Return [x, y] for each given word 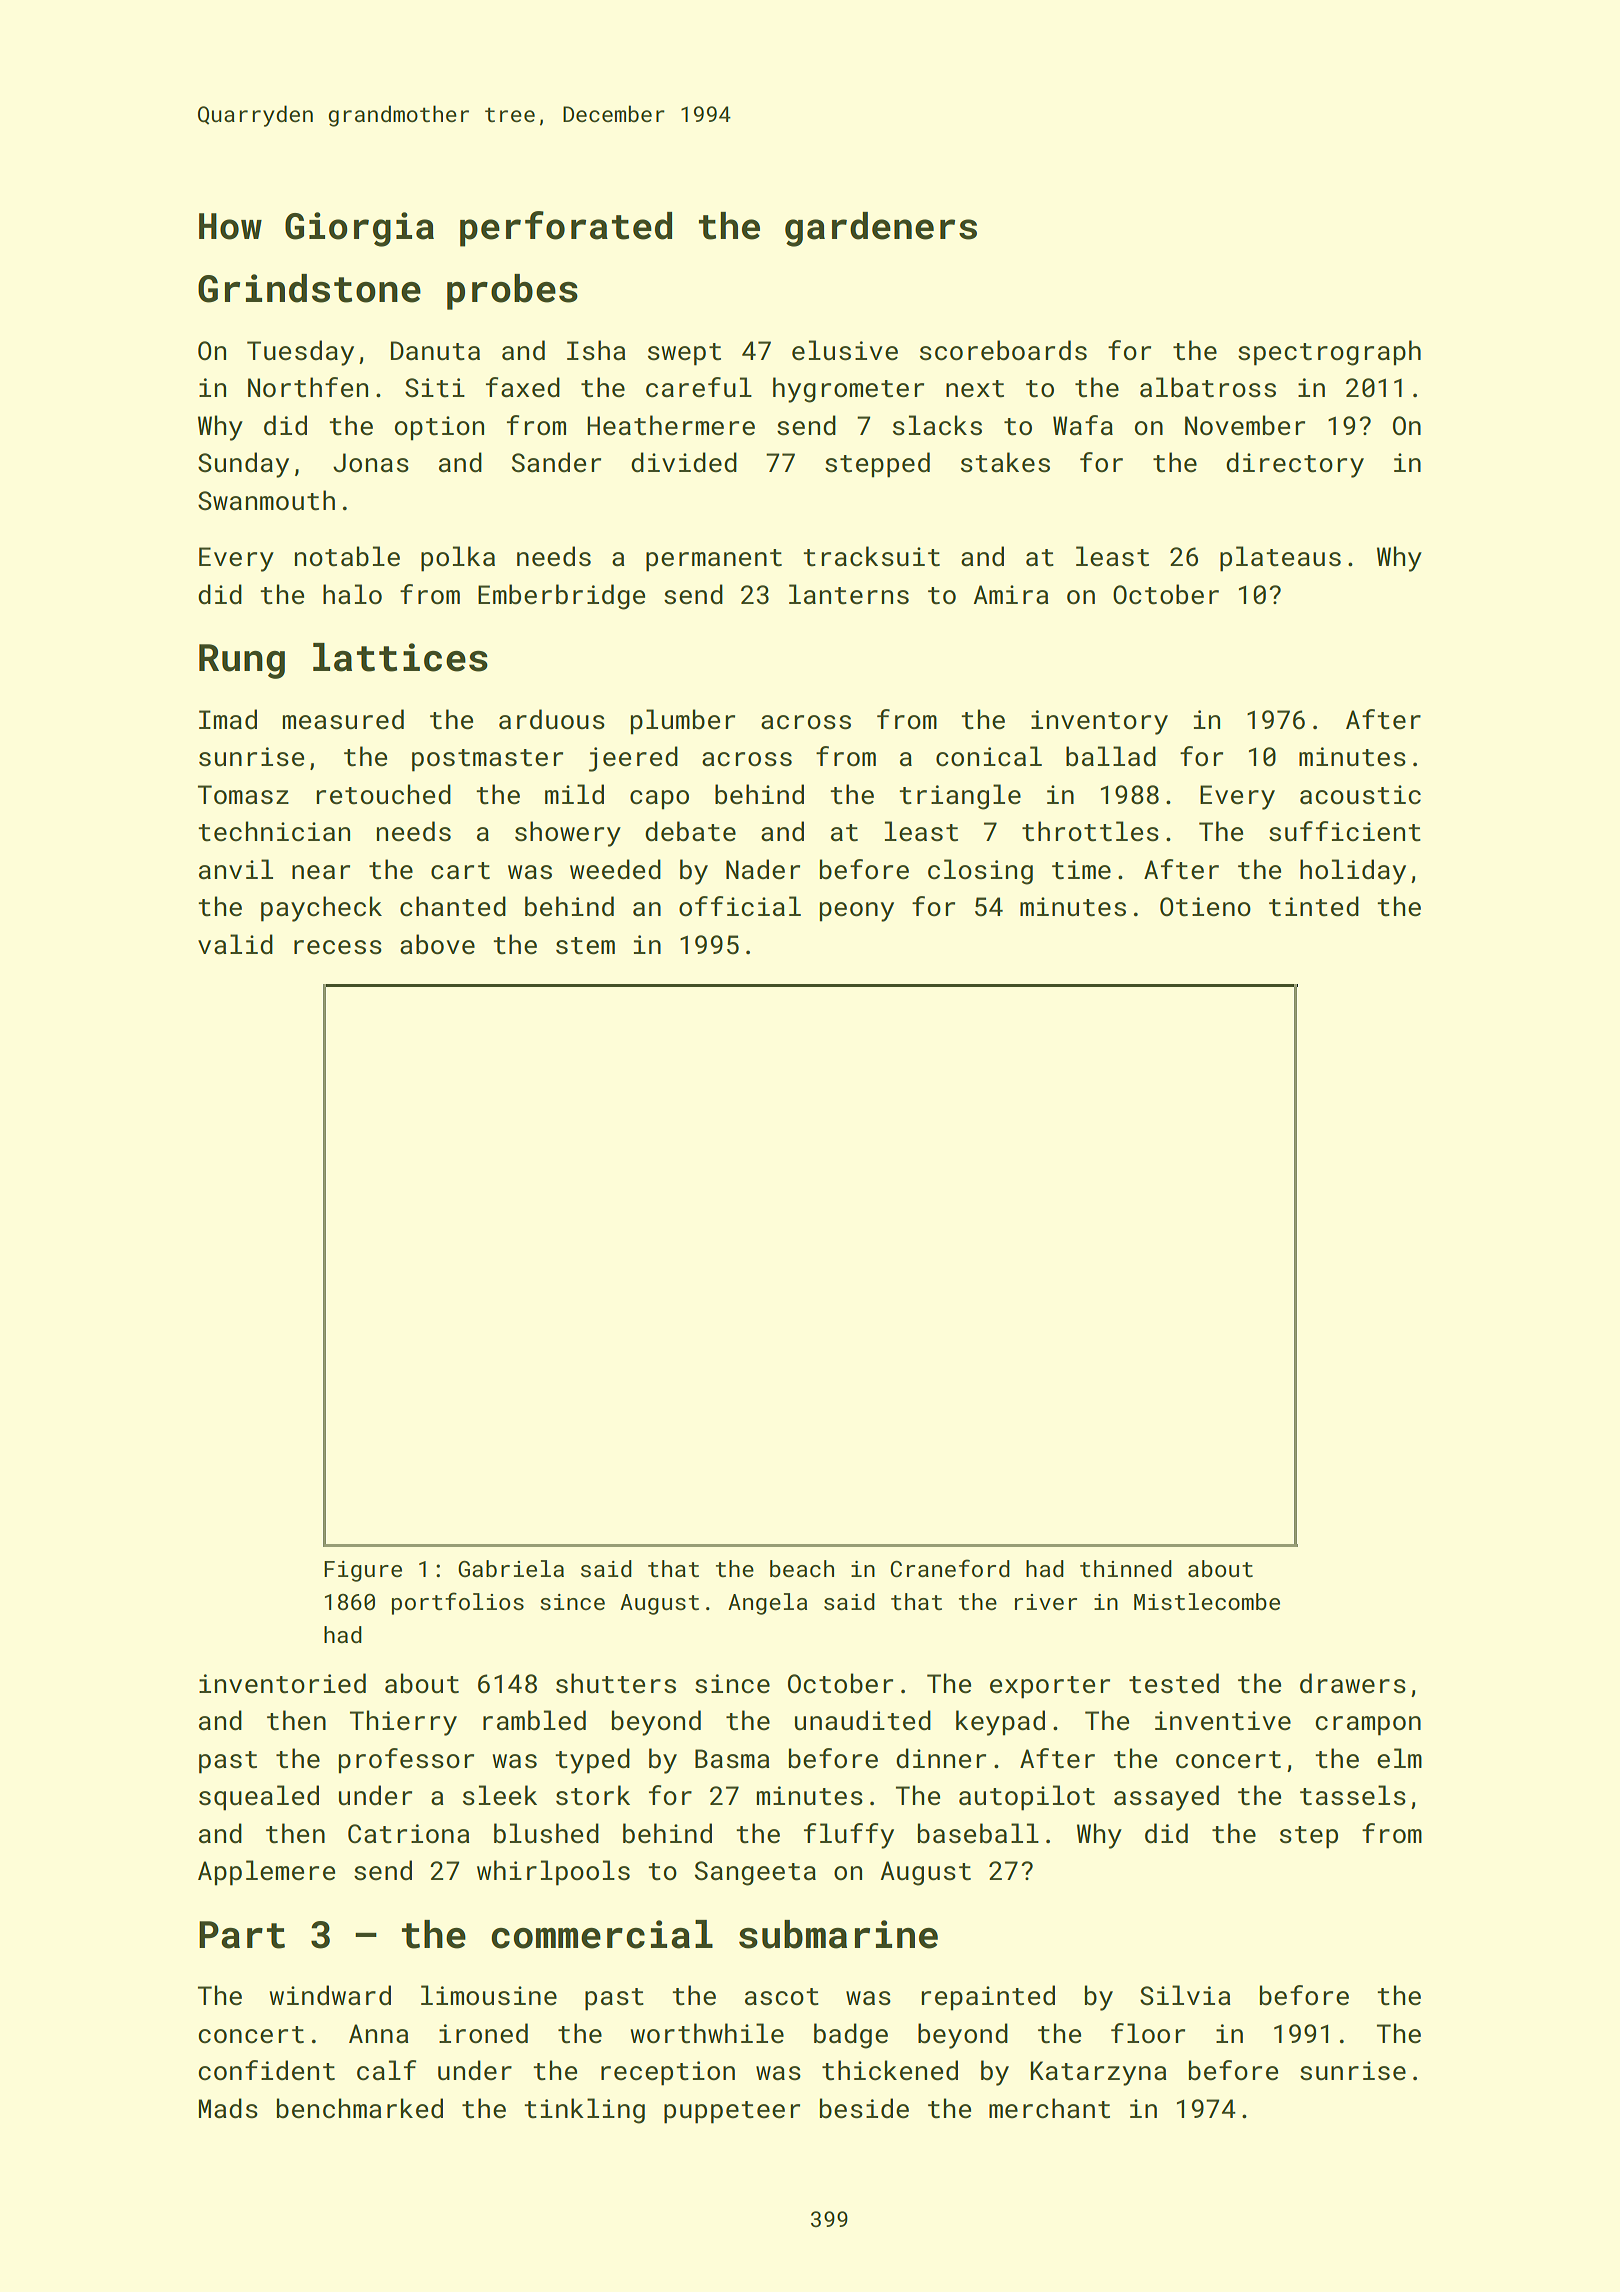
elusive [845, 350]
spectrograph [1329, 353]
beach [802, 1568]
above [437, 944]
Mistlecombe [1207, 1601]
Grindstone [309, 288]
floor [1148, 2033]
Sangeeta [755, 1873]
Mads [228, 2108]
